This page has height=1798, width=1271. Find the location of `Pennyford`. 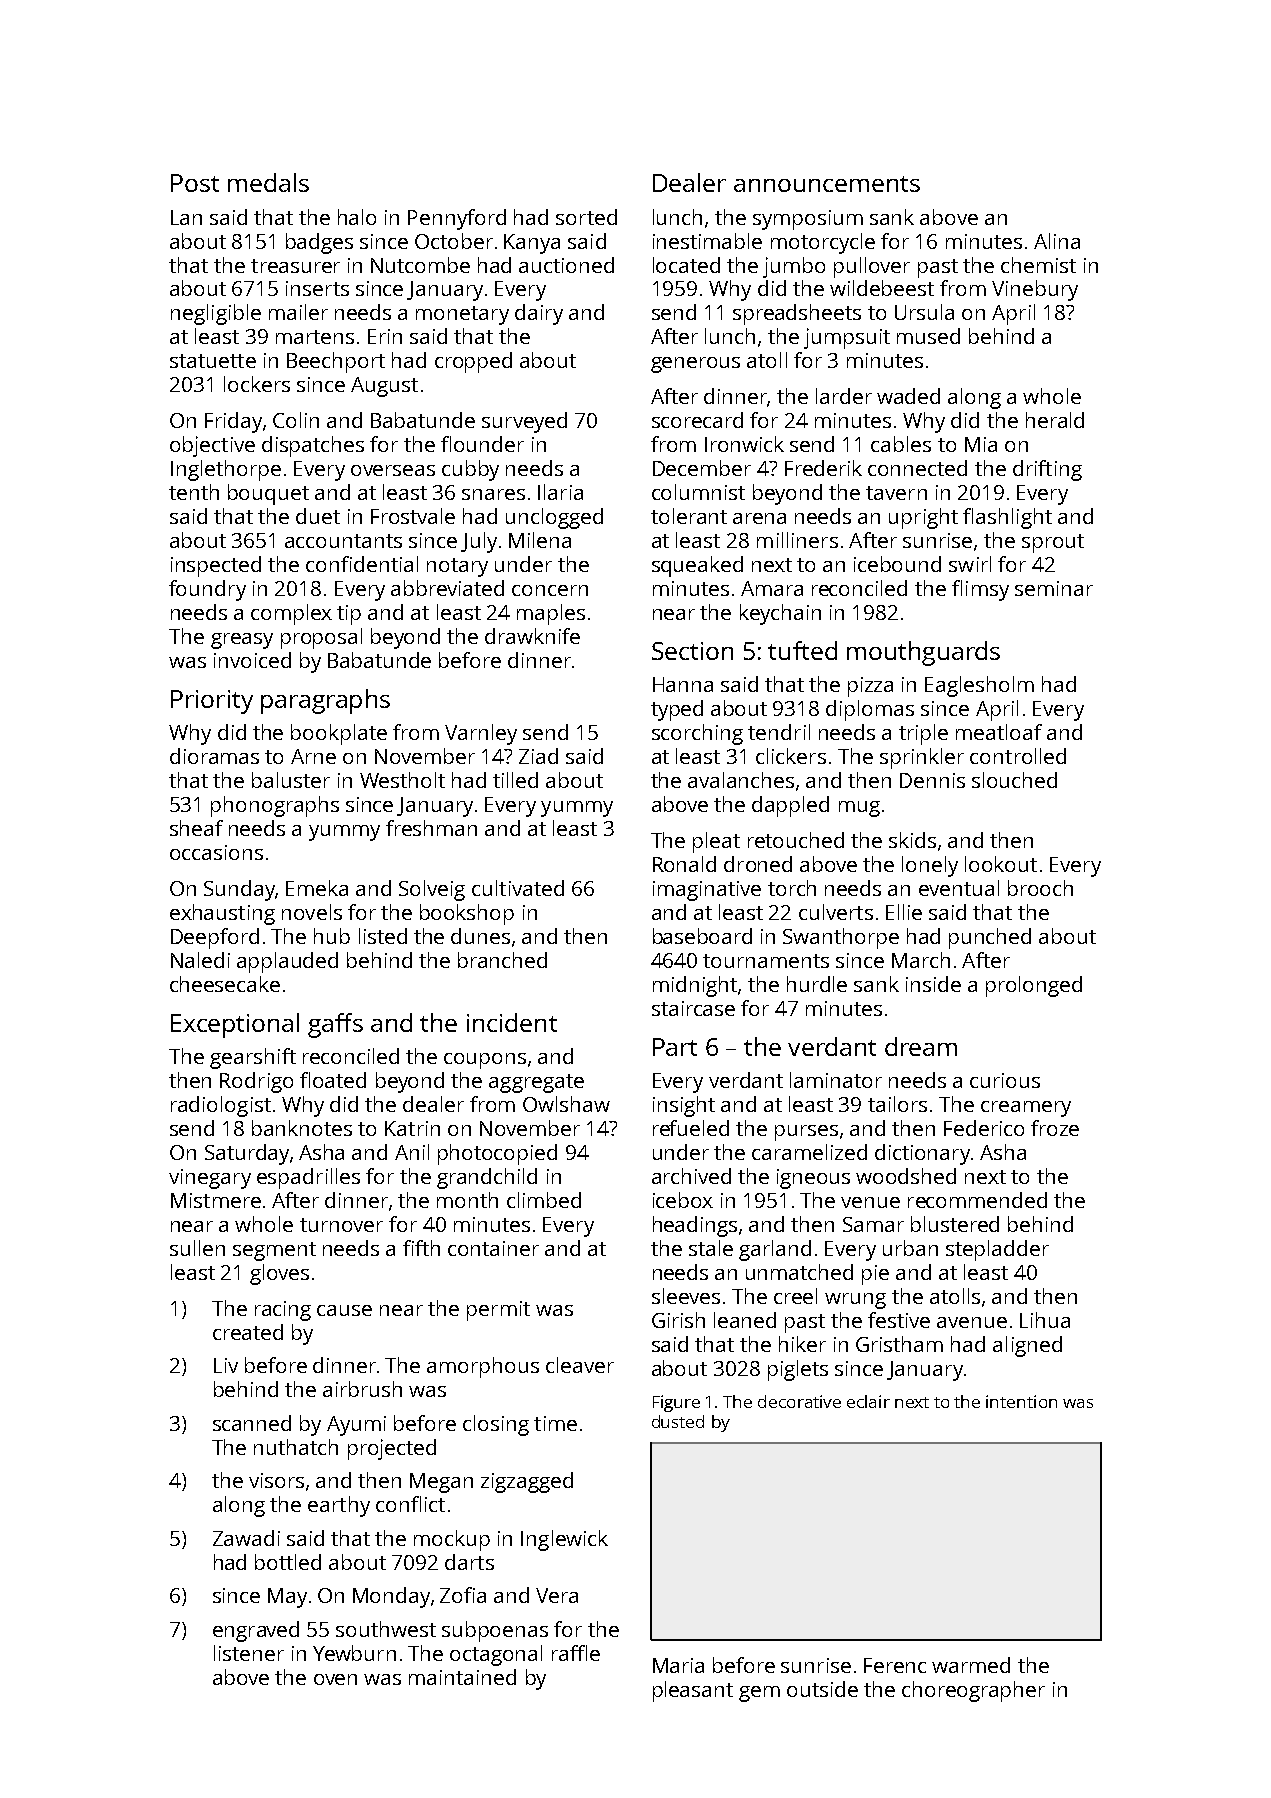

Pennyford is located at coordinates (457, 219).
